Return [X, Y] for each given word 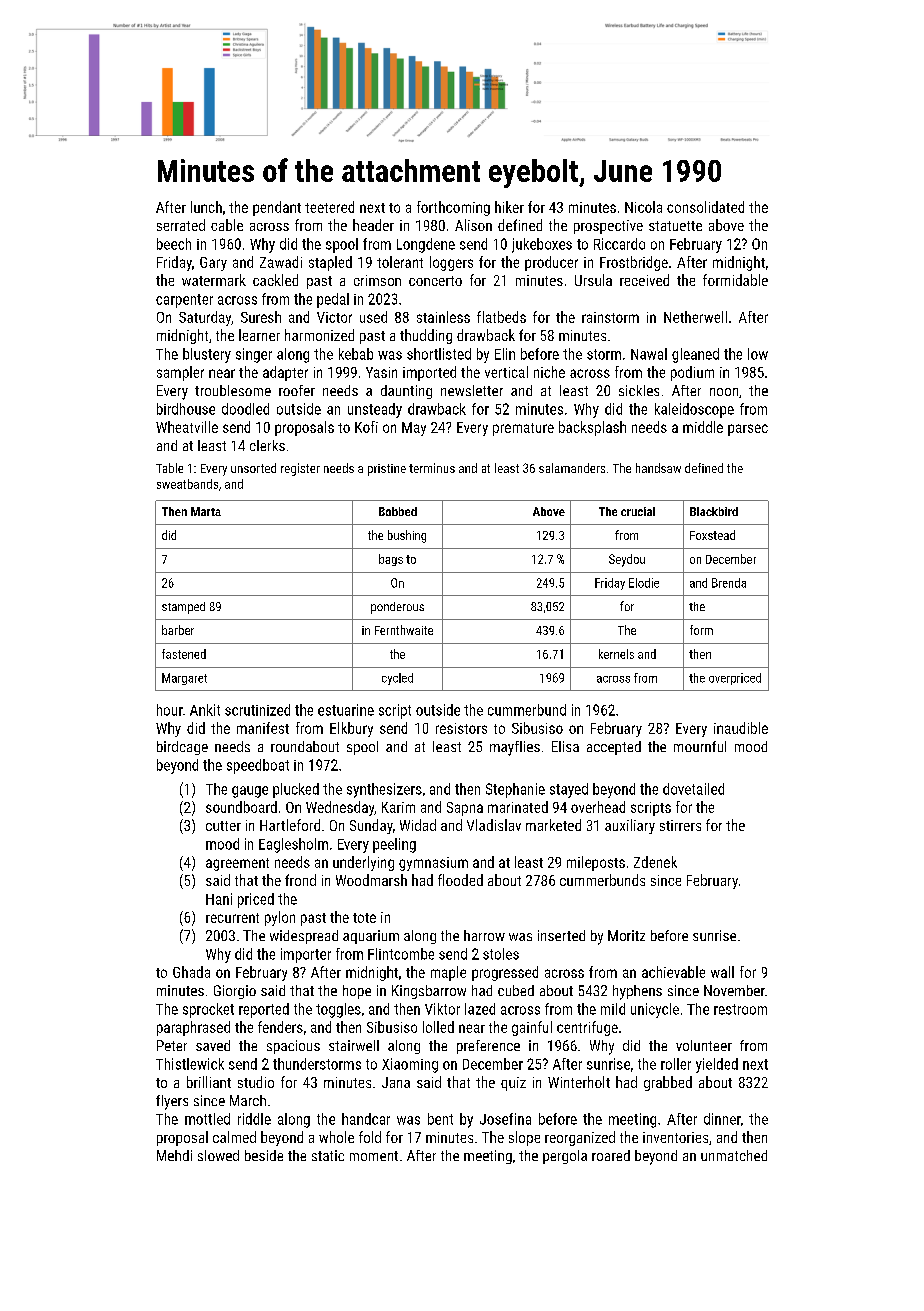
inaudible [741, 728]
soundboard [241, 807]
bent [440, 1119]
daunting [406, 392]
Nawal [649, 354]
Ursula [593, 280]
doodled [245, 409]
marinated [518, 807]
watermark [214, 280]
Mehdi [174, 1155]
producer [551, 263]
